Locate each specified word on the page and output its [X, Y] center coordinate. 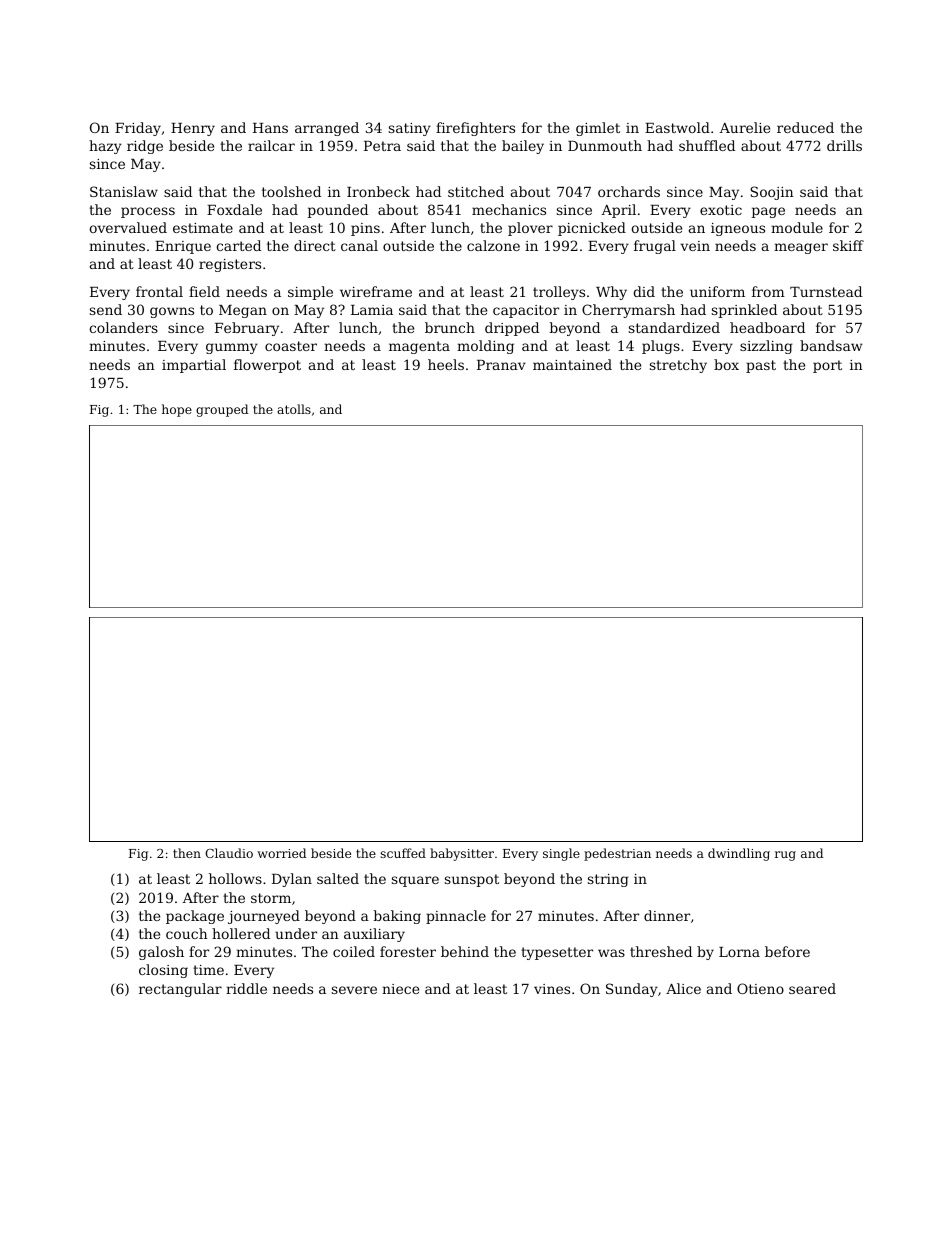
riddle [246, 988]
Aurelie [745, 127]
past [761, 366]
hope [177, 410]
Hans [270, 128]
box [726, 364]
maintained [572, 364]
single [561, 854]
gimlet [598, 129]
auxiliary [374, 935]
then [187, 853]
